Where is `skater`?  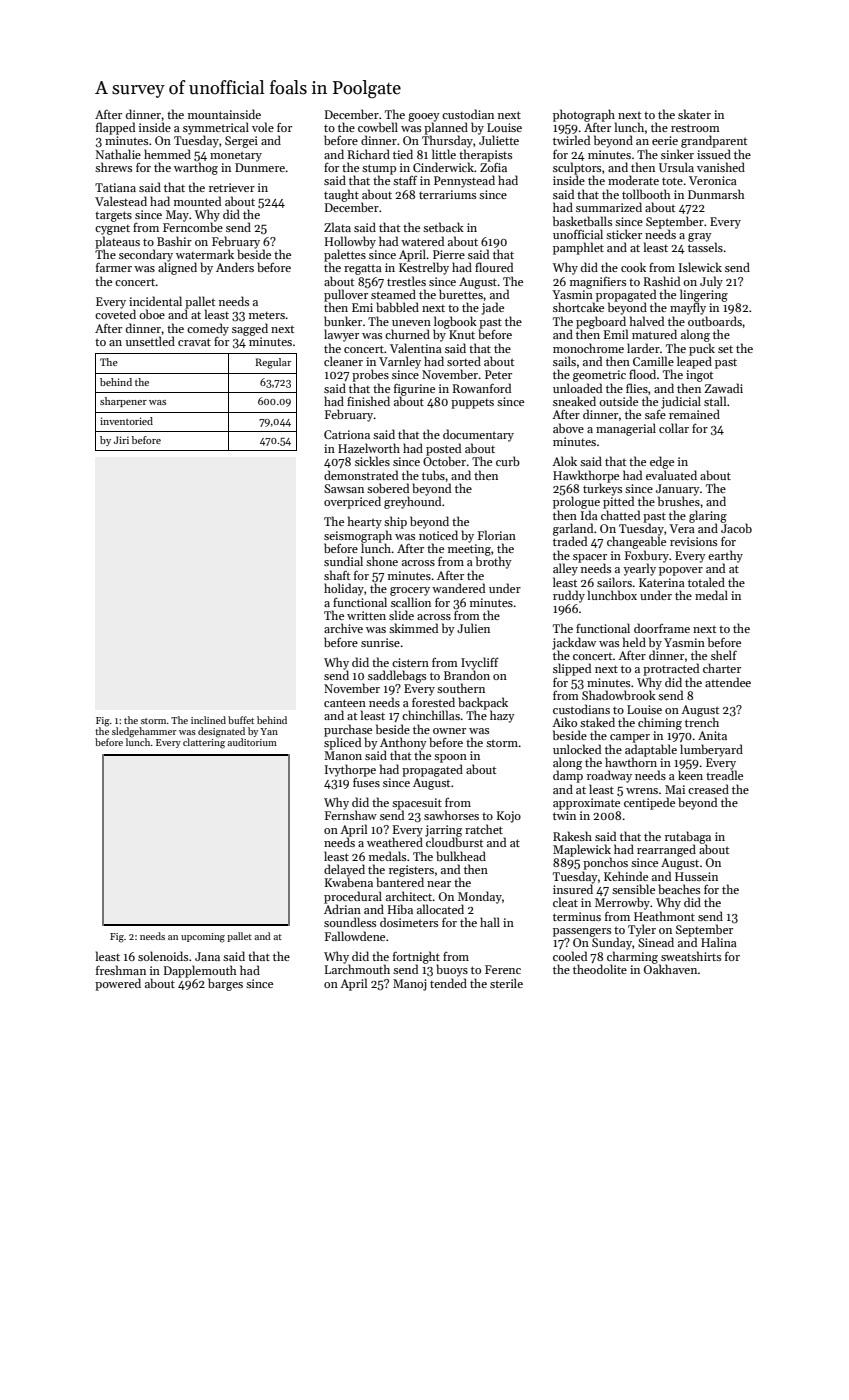
skater is located at coordinates (694, 114).
